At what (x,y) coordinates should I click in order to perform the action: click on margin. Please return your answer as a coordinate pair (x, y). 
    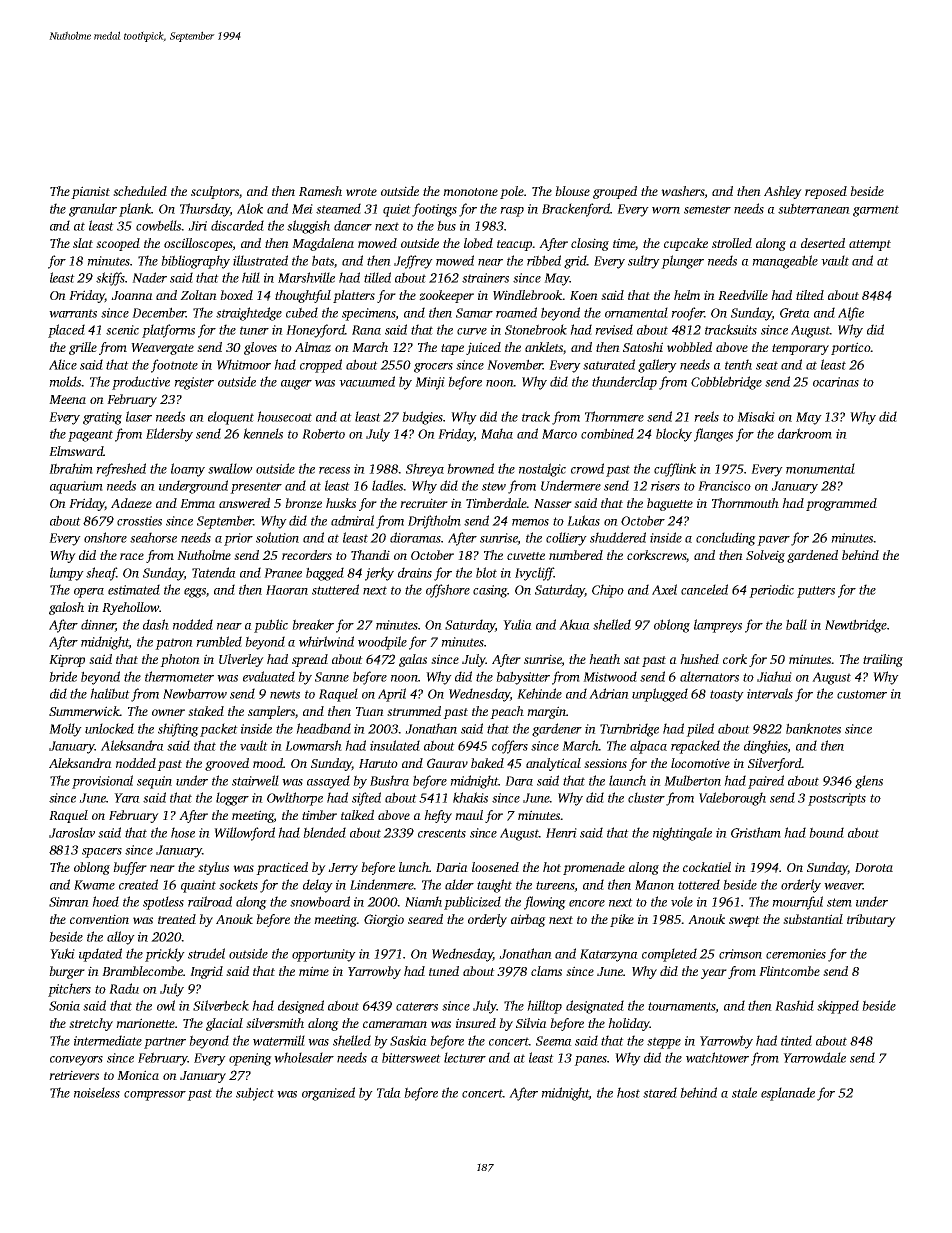
    Looking at the image, I should click on (546, 712).
